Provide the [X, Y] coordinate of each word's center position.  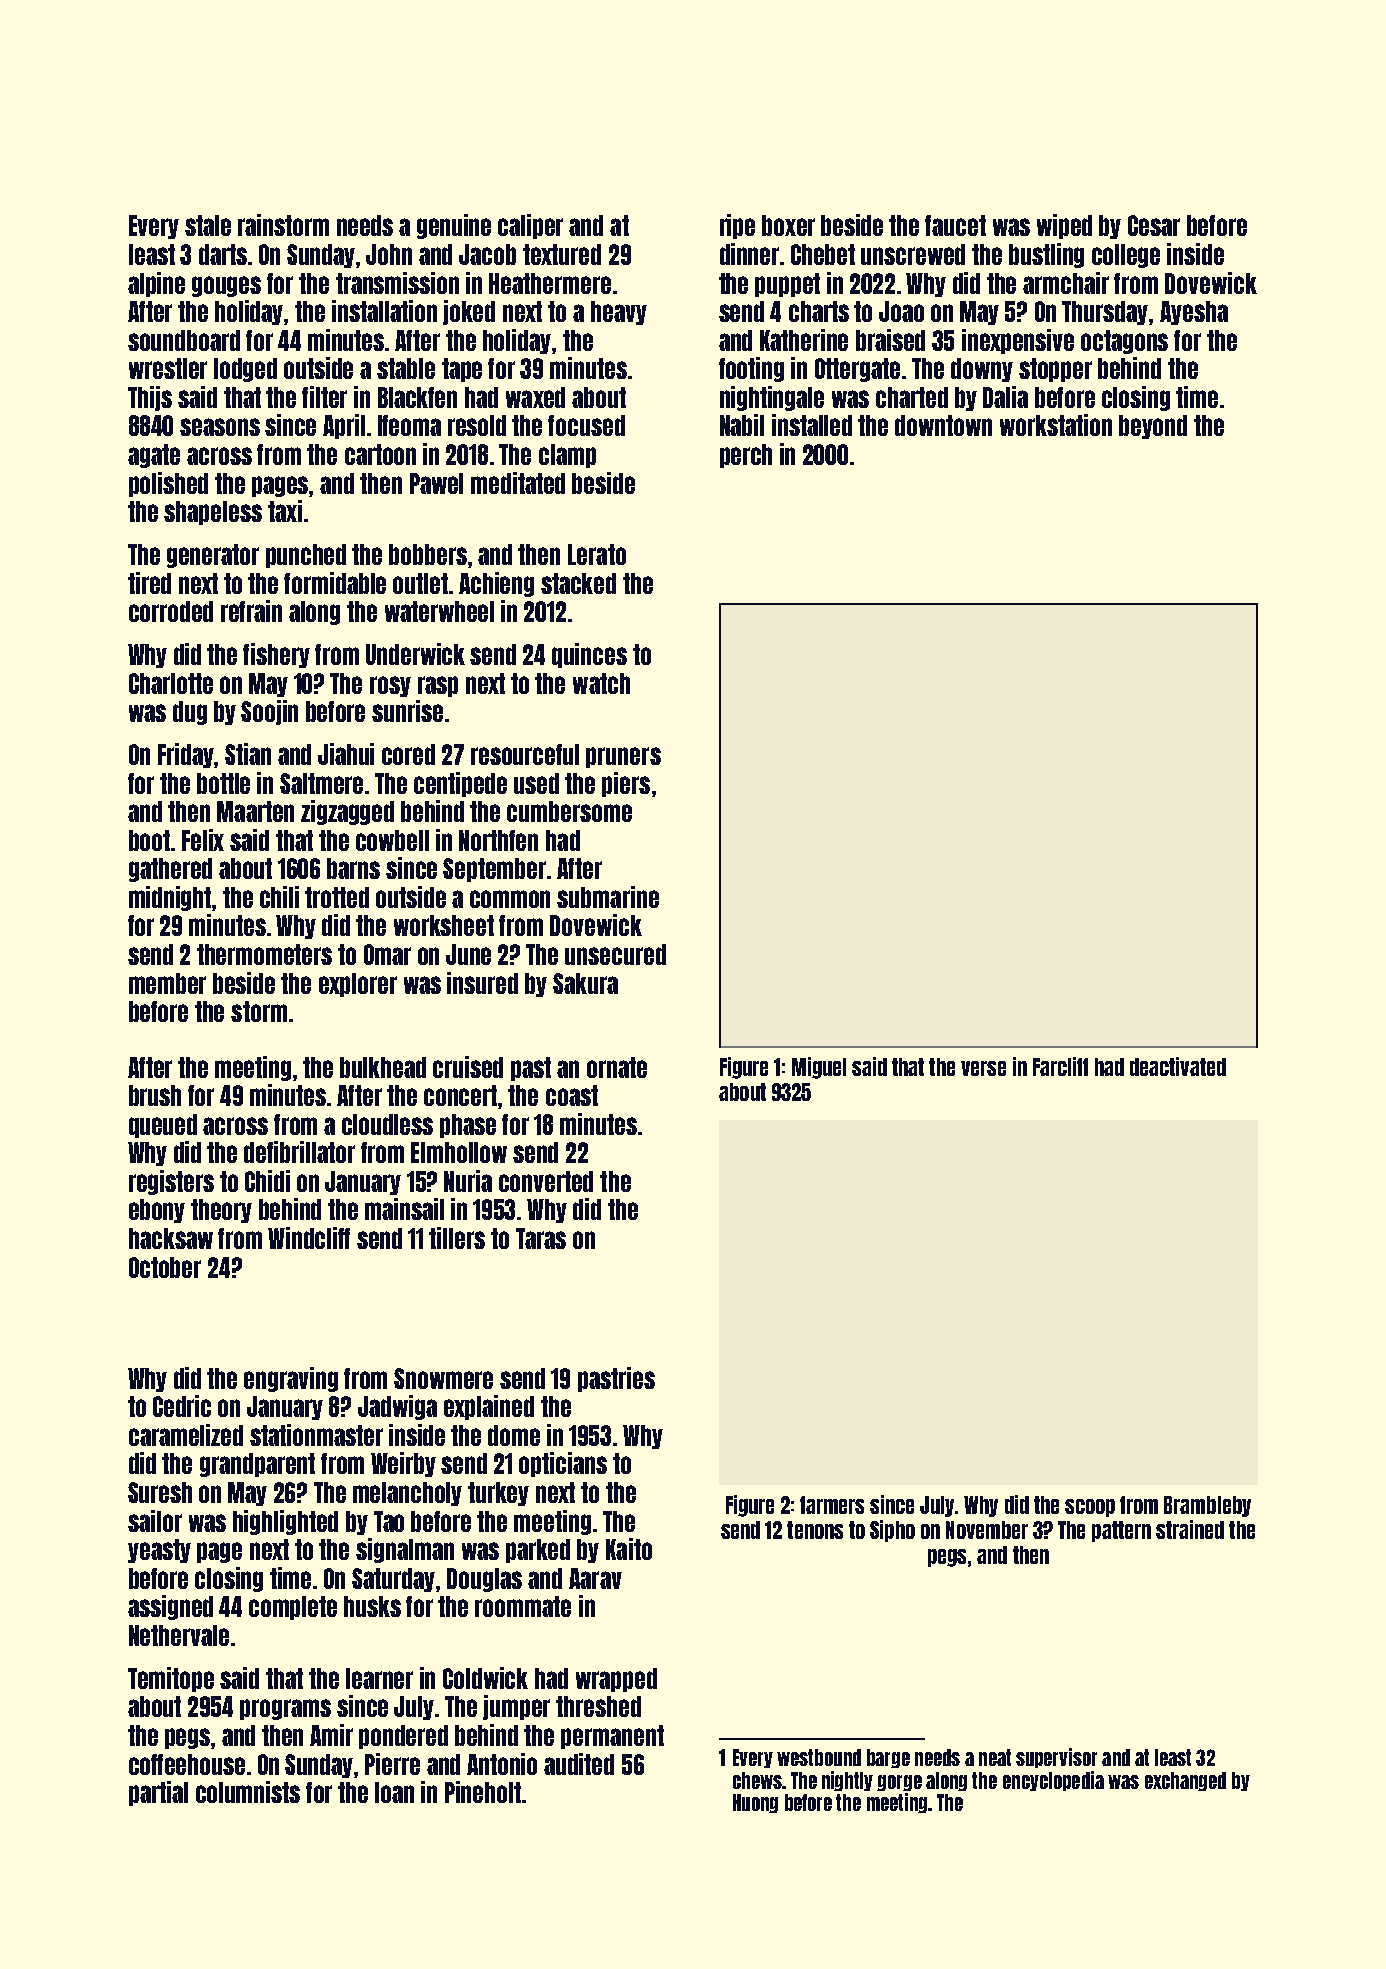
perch [746, 456]
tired [149, 583]
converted [546, 1181]
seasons [220, 427]
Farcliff [1060, 1066]
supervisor [1056, 1758]
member [167, 983]
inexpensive [1018, 341]
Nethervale [179, 1635]
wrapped [616, 1680]
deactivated [1178, 1066]
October [165, 1267]
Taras [541, 1238]
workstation [1056, 425]
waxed [535, 397]
